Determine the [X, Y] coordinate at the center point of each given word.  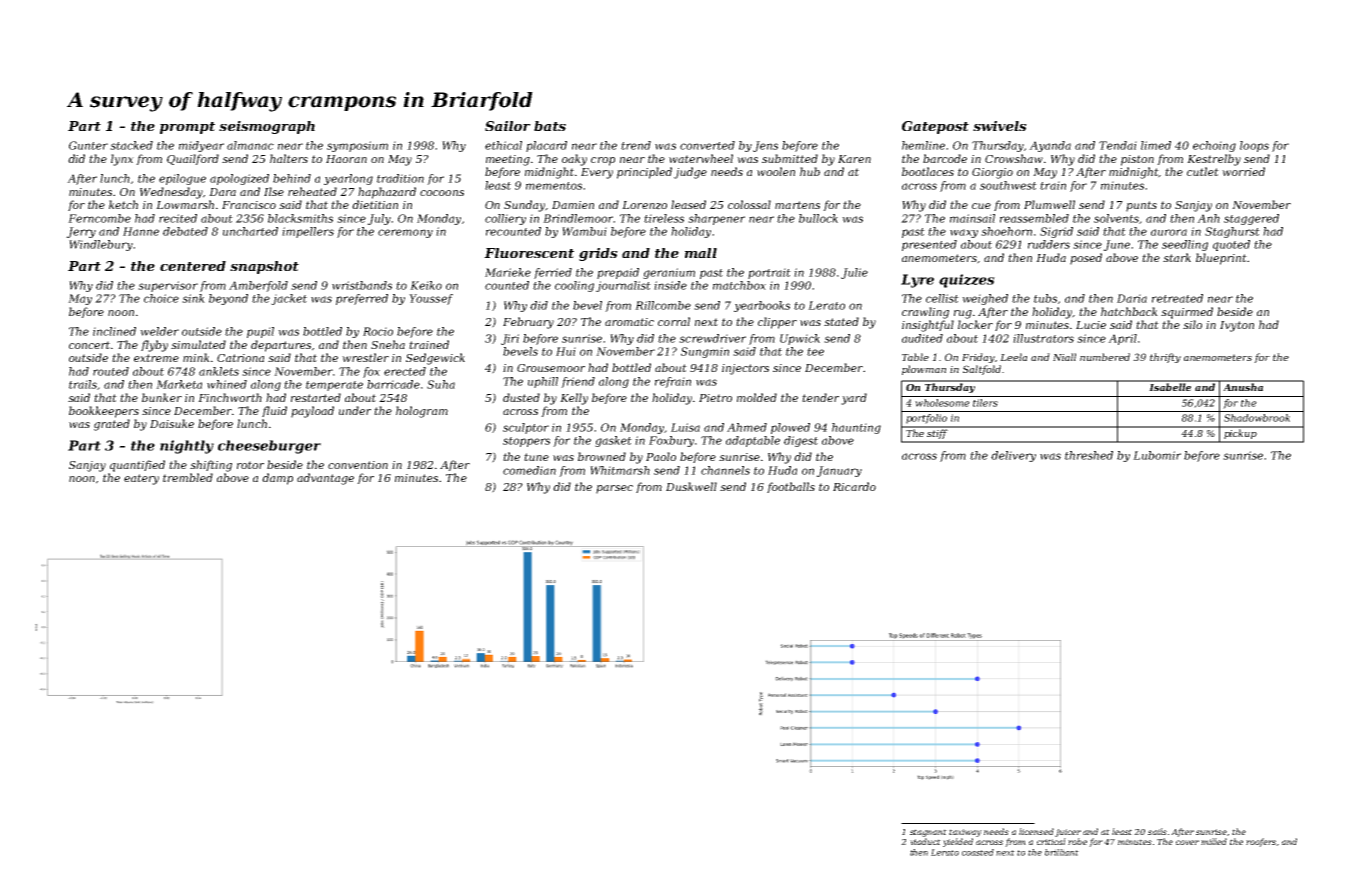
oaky [574, 160]
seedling [1185, 245]
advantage [325, 479]
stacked [131, 145]
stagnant [928, 833]
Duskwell [691, 486]
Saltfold [982, 370]
